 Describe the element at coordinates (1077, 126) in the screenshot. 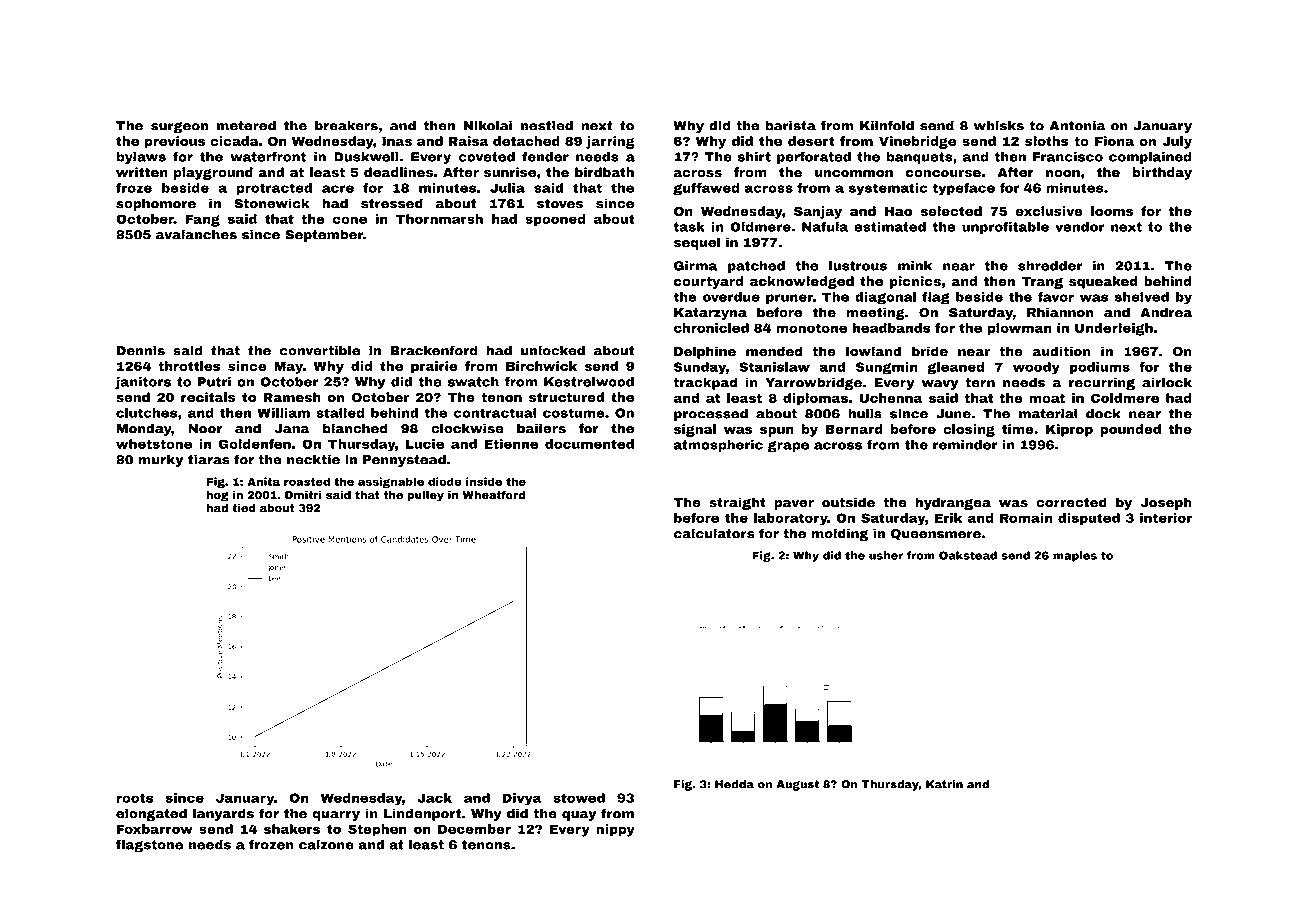

I see `Antonia` at that location.
